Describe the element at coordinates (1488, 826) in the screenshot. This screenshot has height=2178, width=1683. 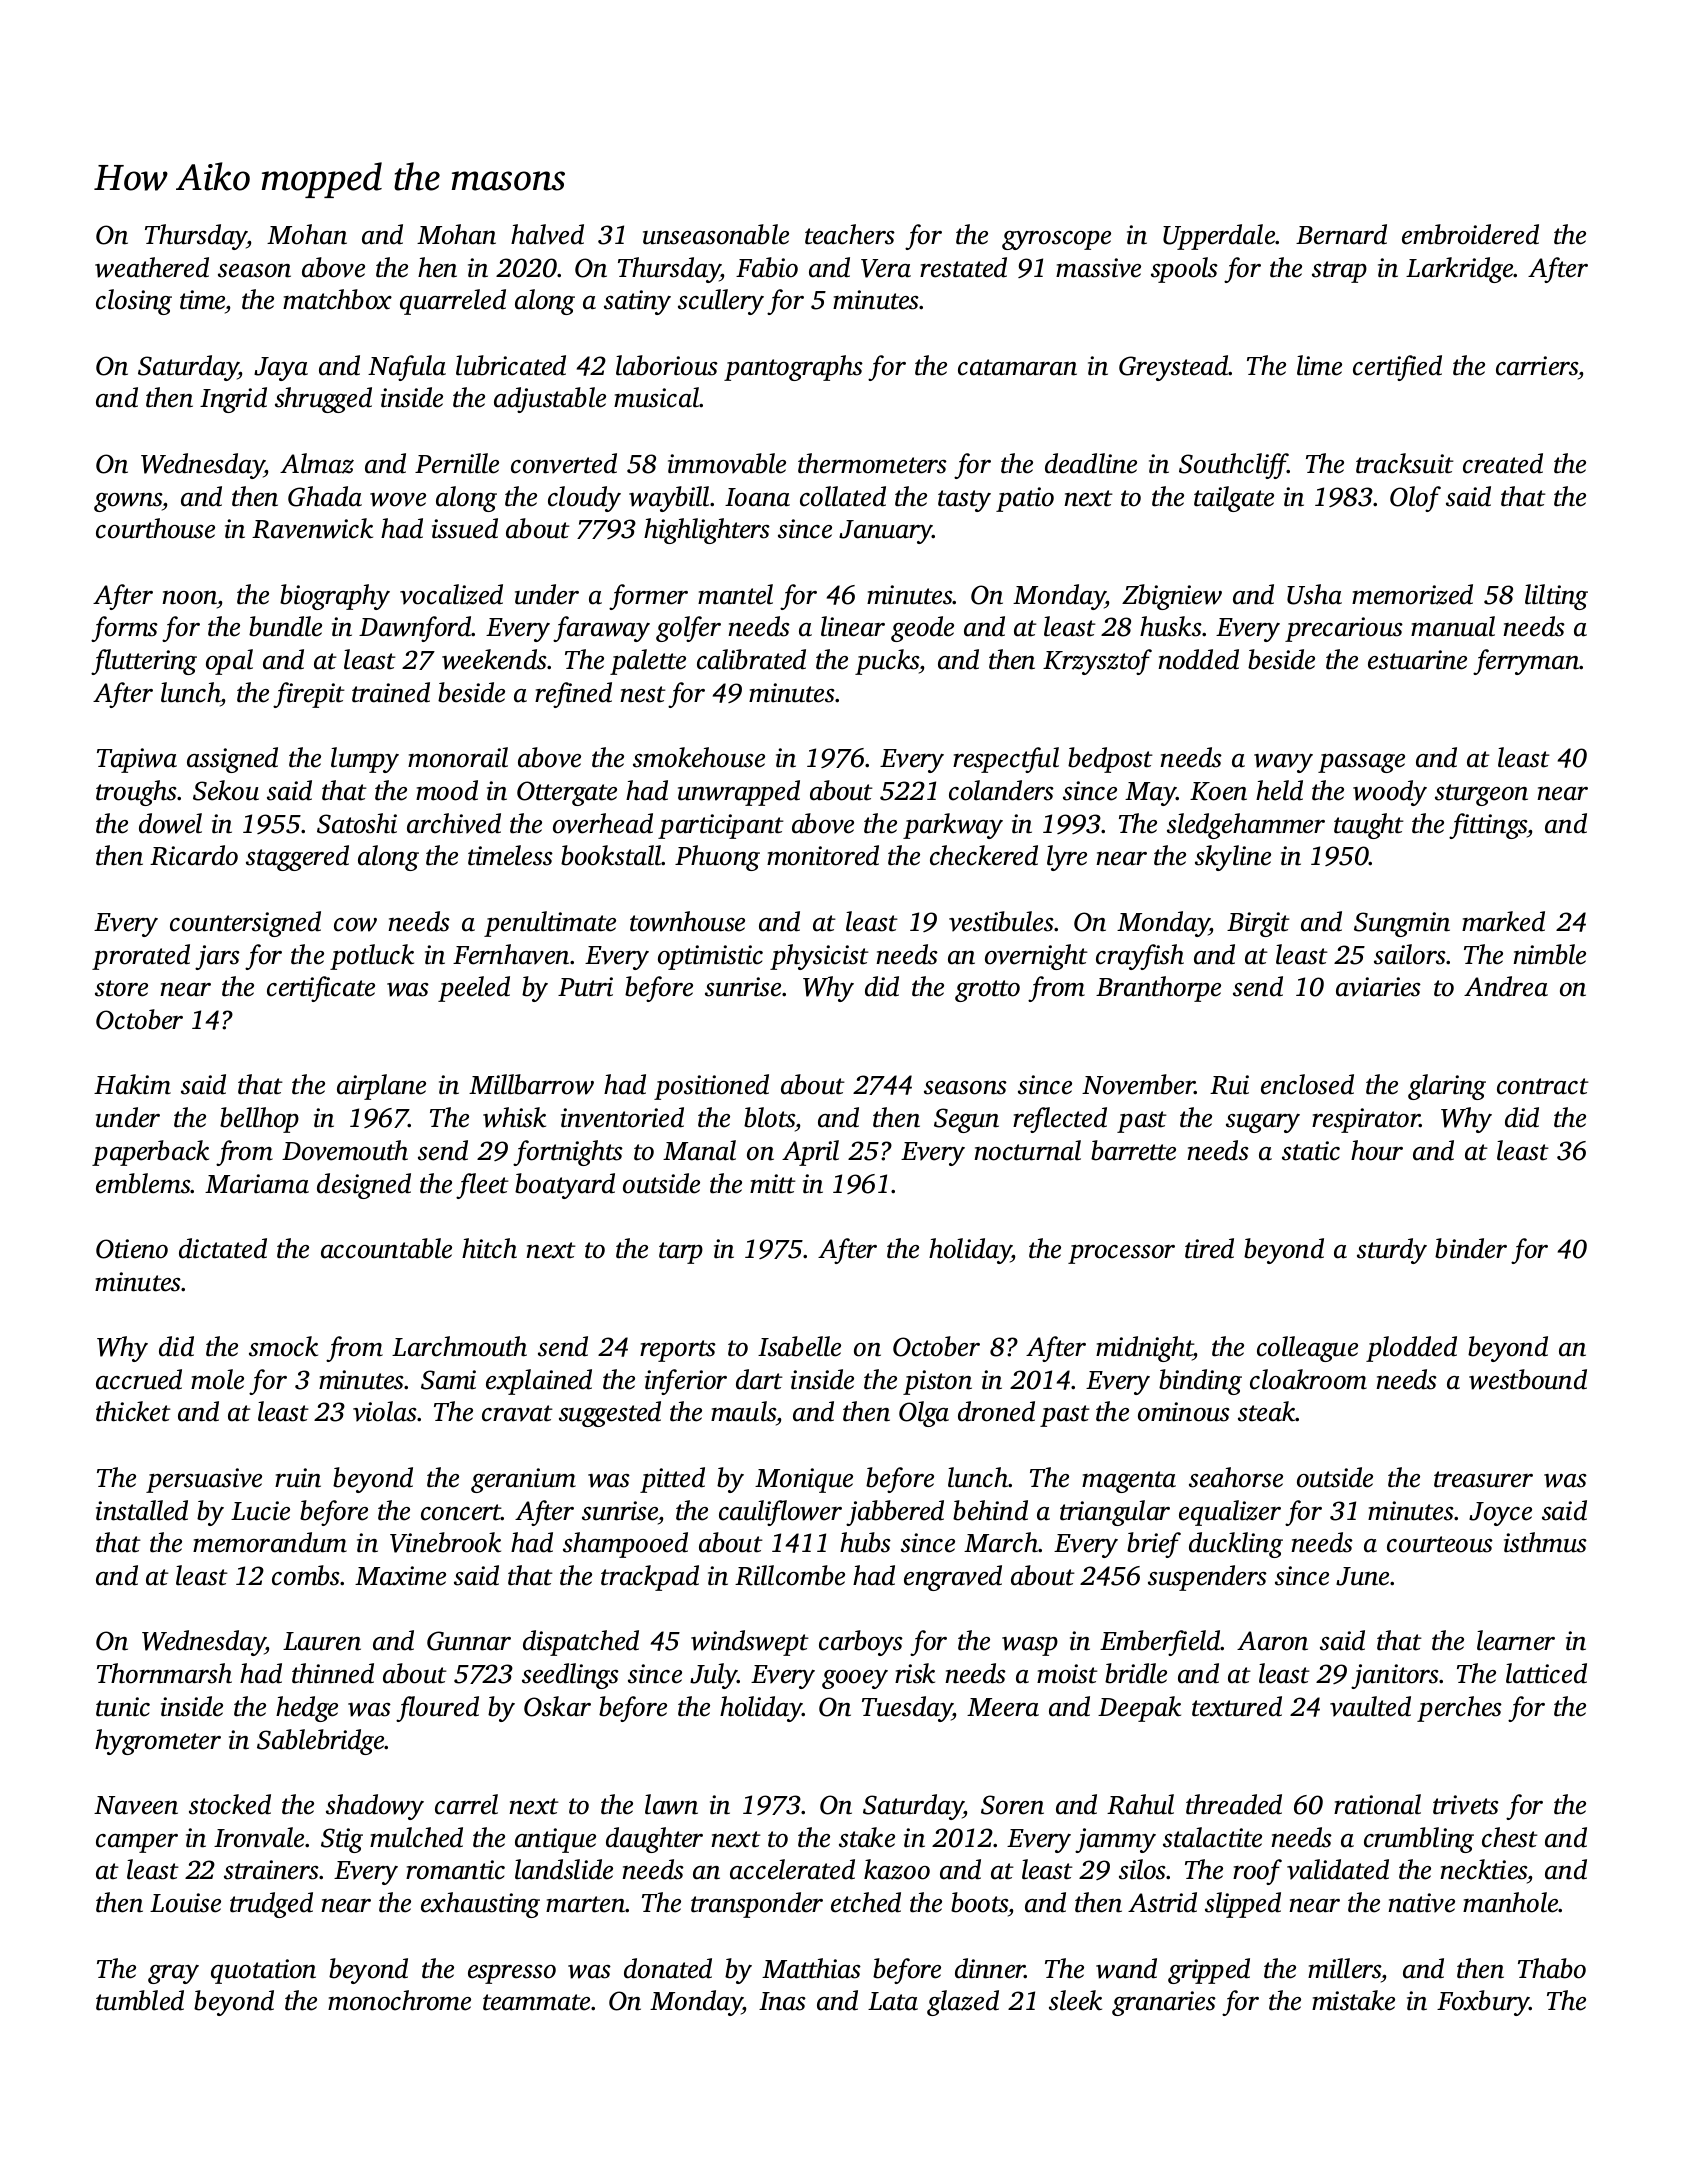
I see `fittings` at that location.
